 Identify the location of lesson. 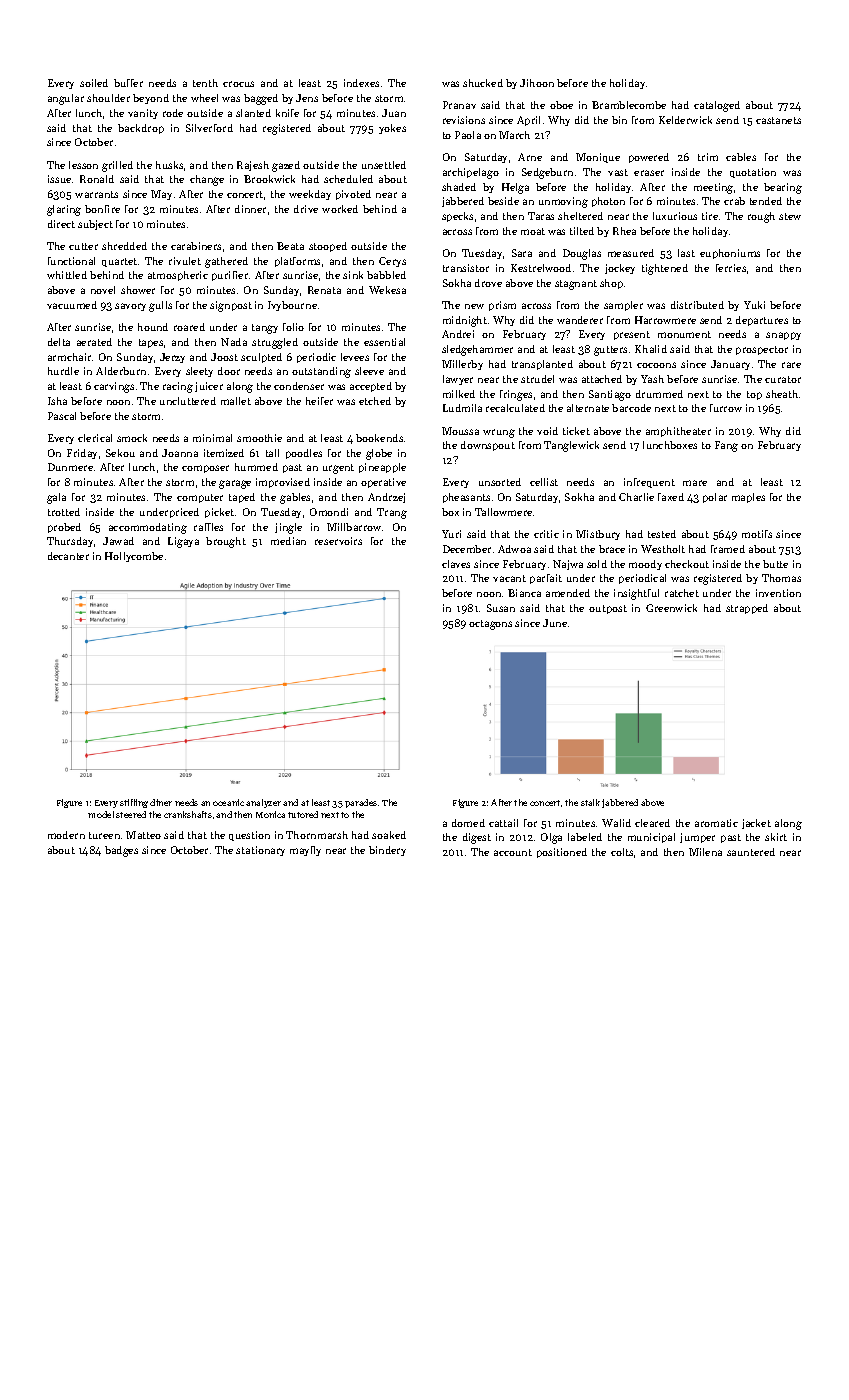
(83, 165).
